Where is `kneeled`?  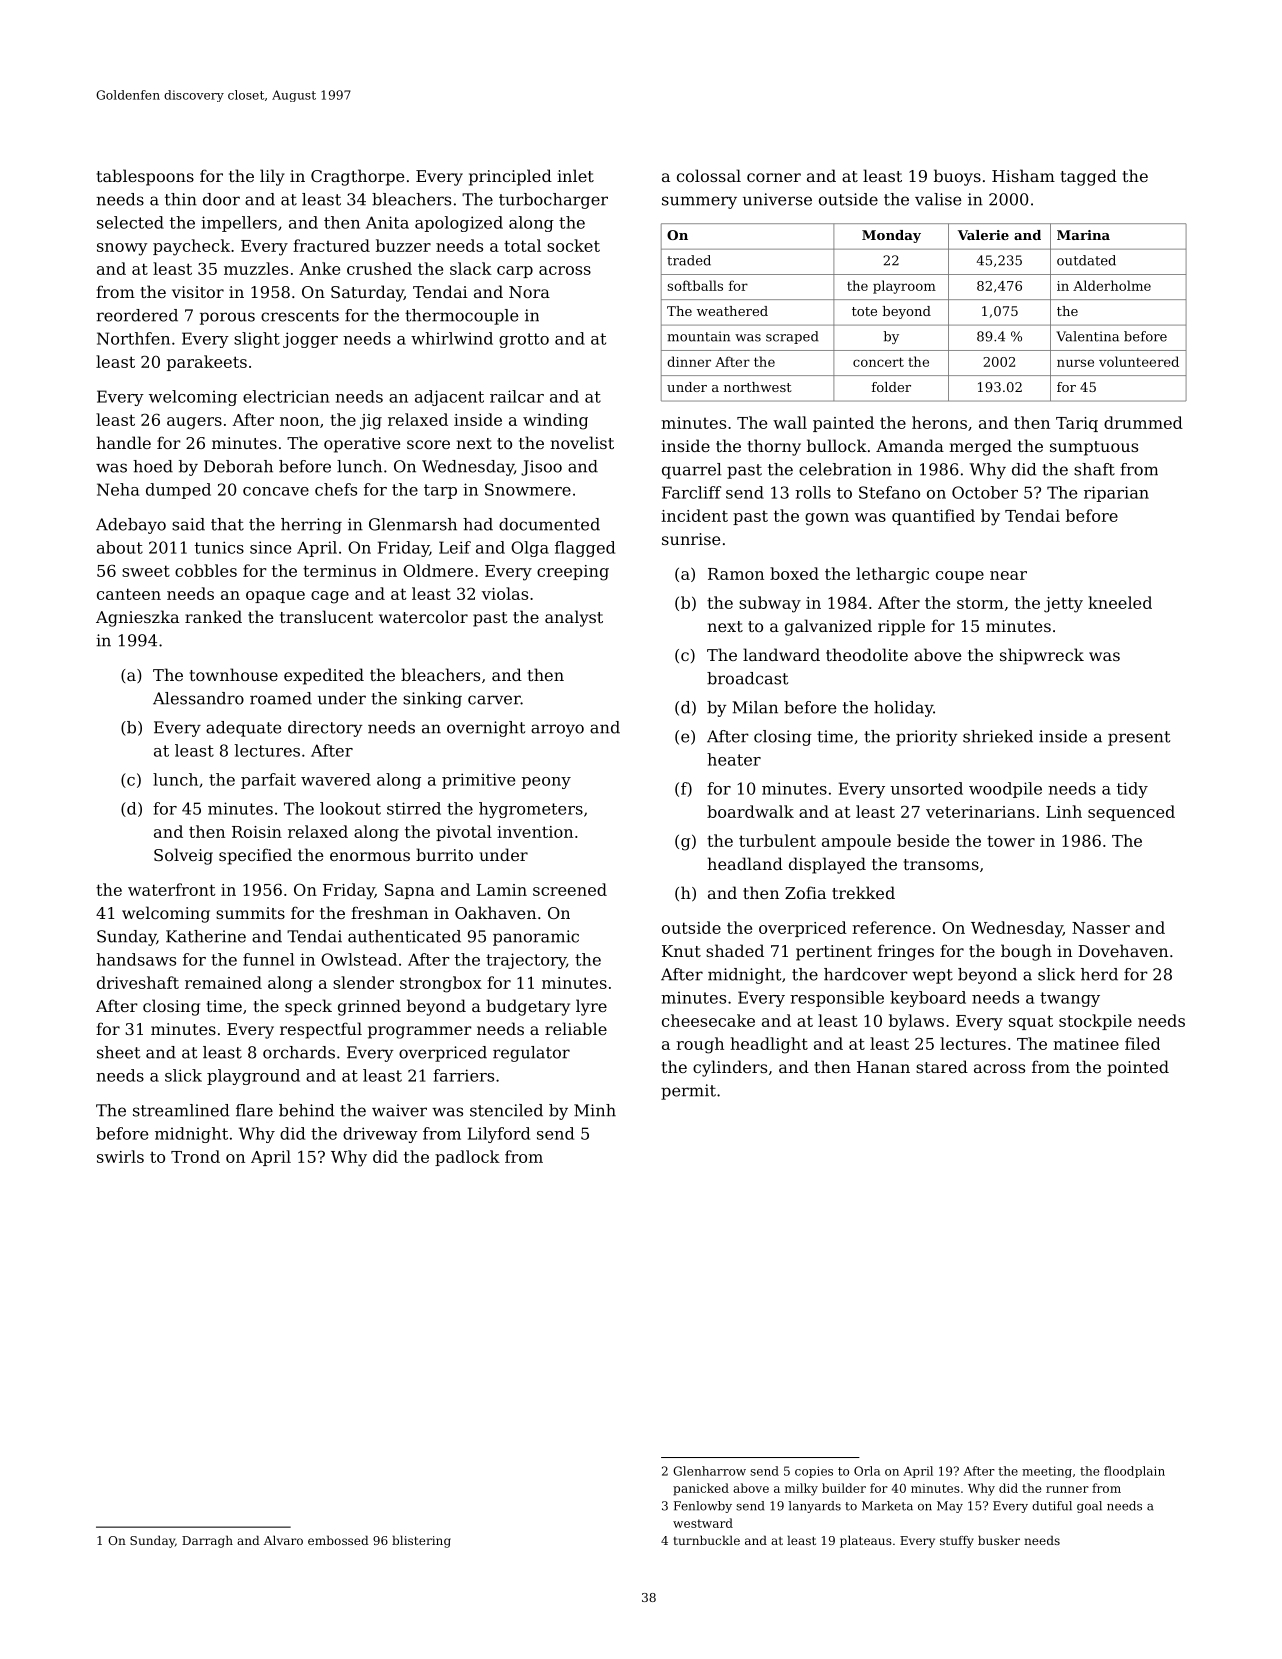 kneeled is located at coordinates (1120, 602).
